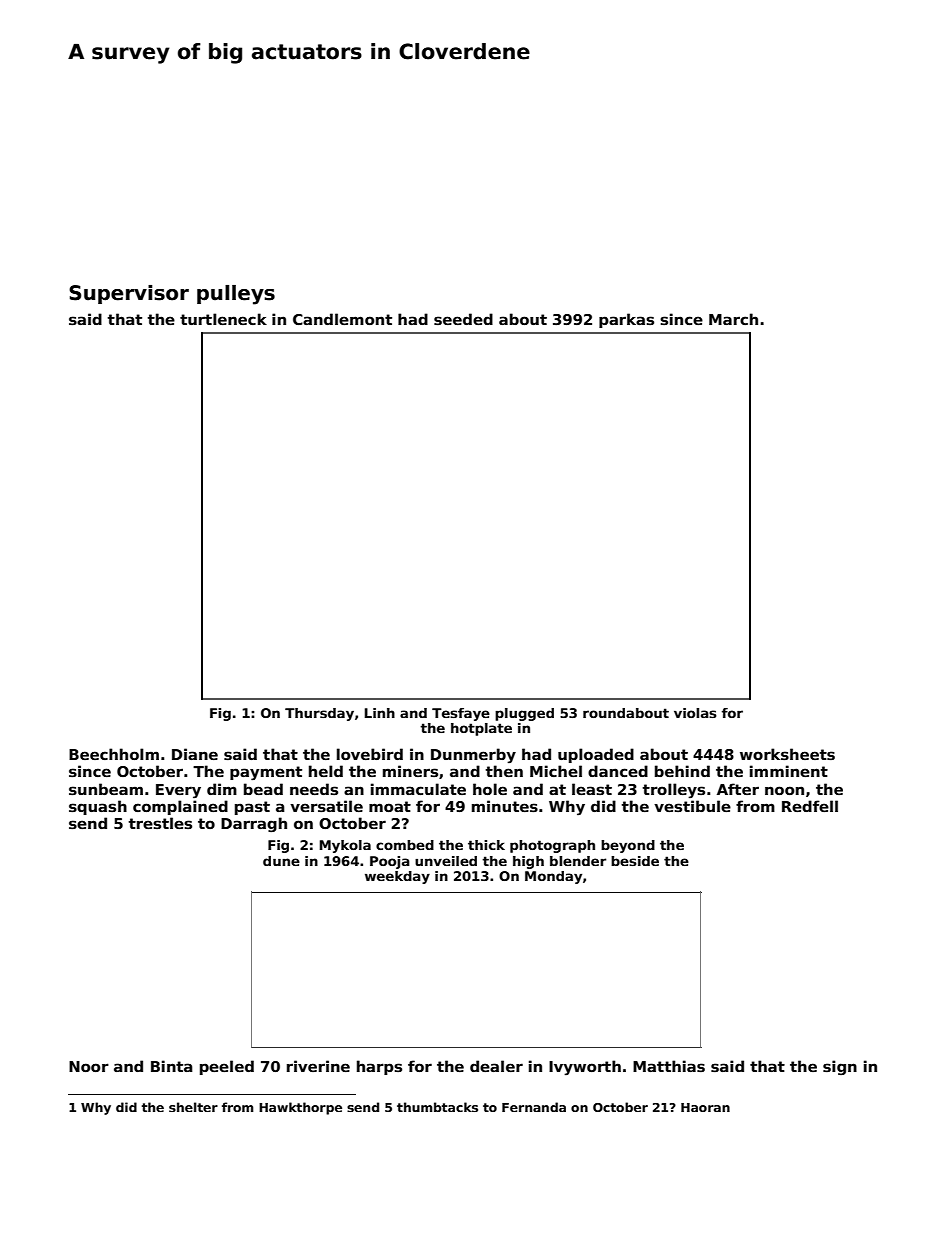 The height and width of the page is (1233, 952). Describe the element at coordinates (626, 320) in the page. I see `parkas` at that location.
